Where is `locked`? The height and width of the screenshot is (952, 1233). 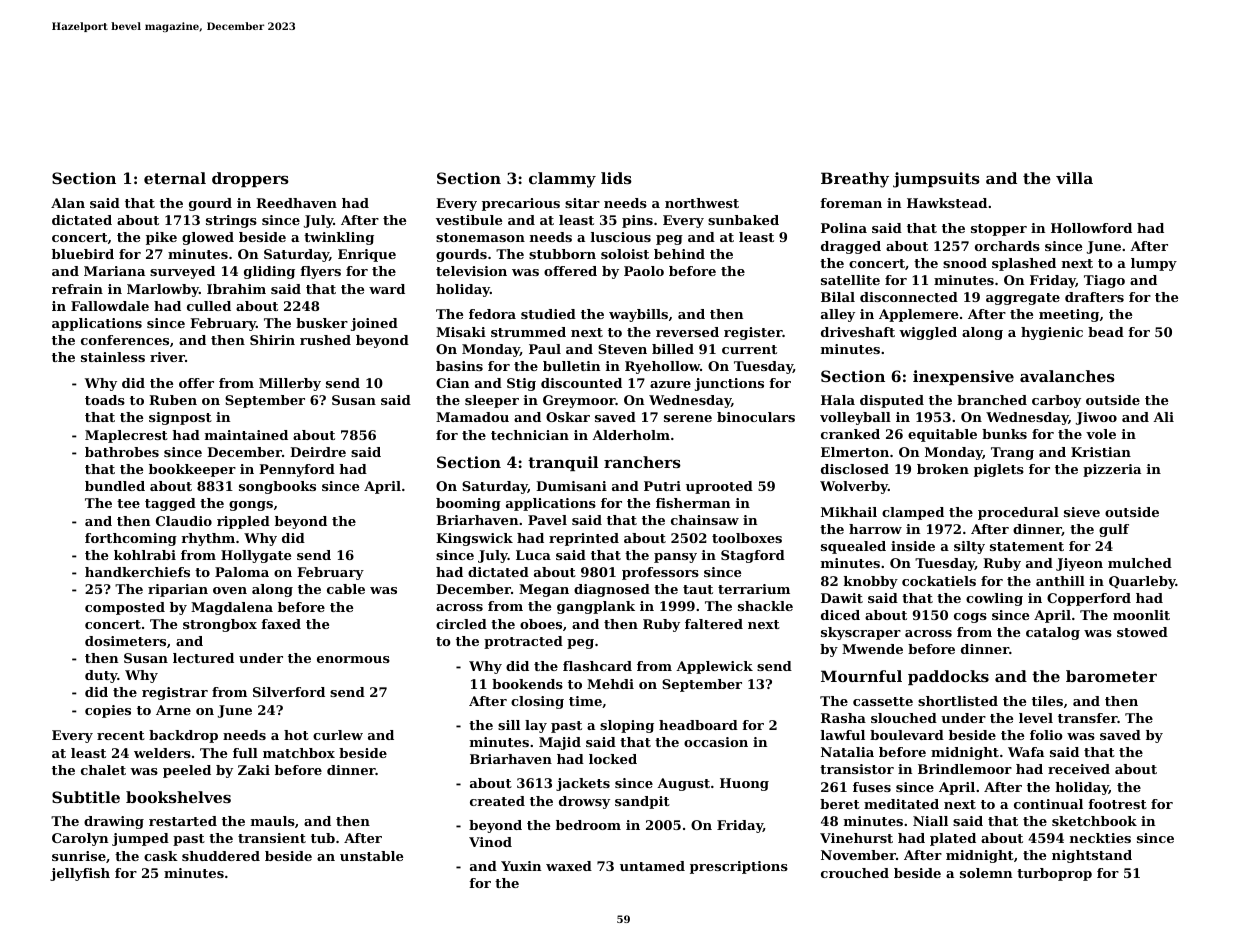
locked is located at coordinates (613, 759).
